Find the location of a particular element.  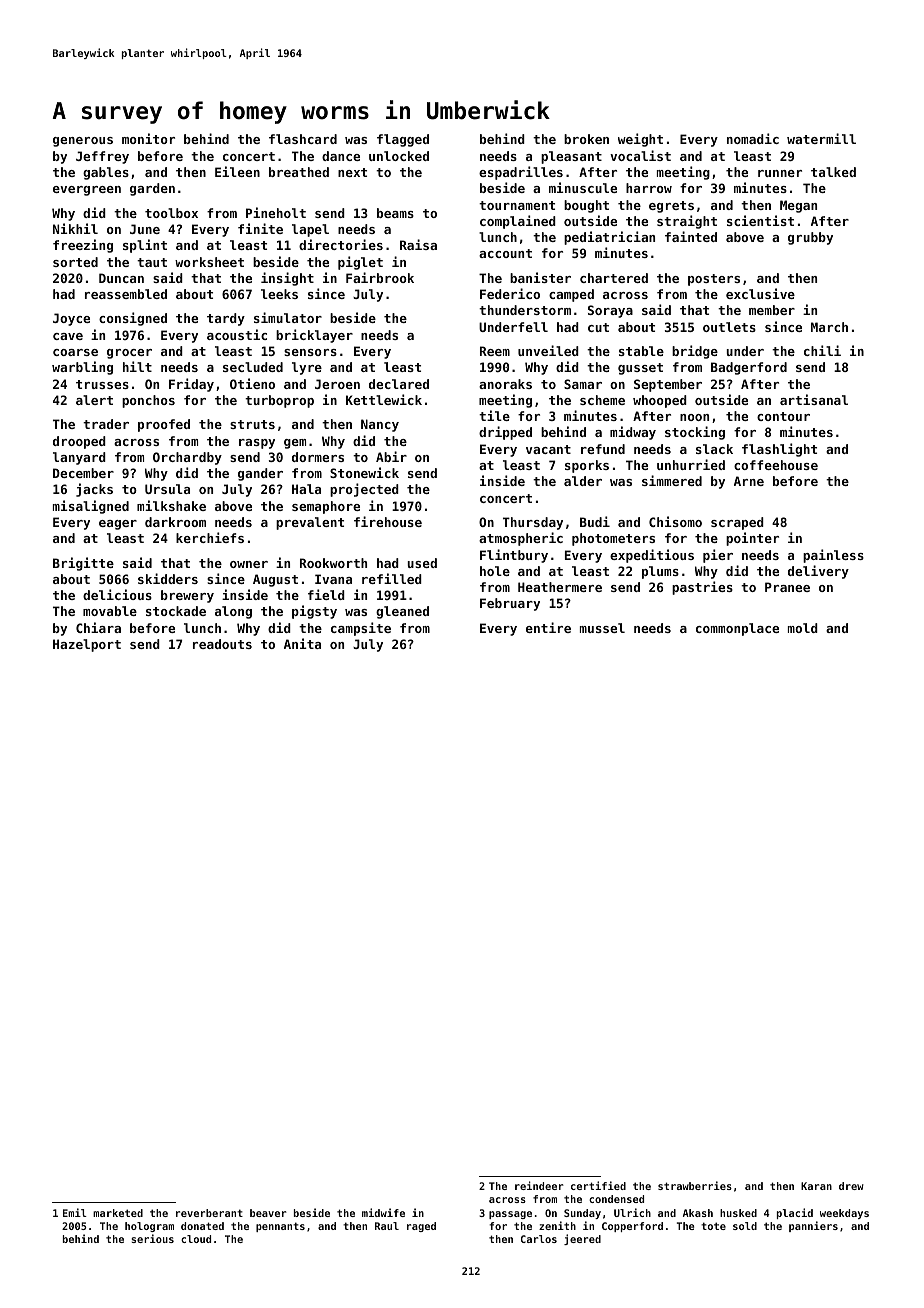

misaligned is located at coordinates (91, 507).
